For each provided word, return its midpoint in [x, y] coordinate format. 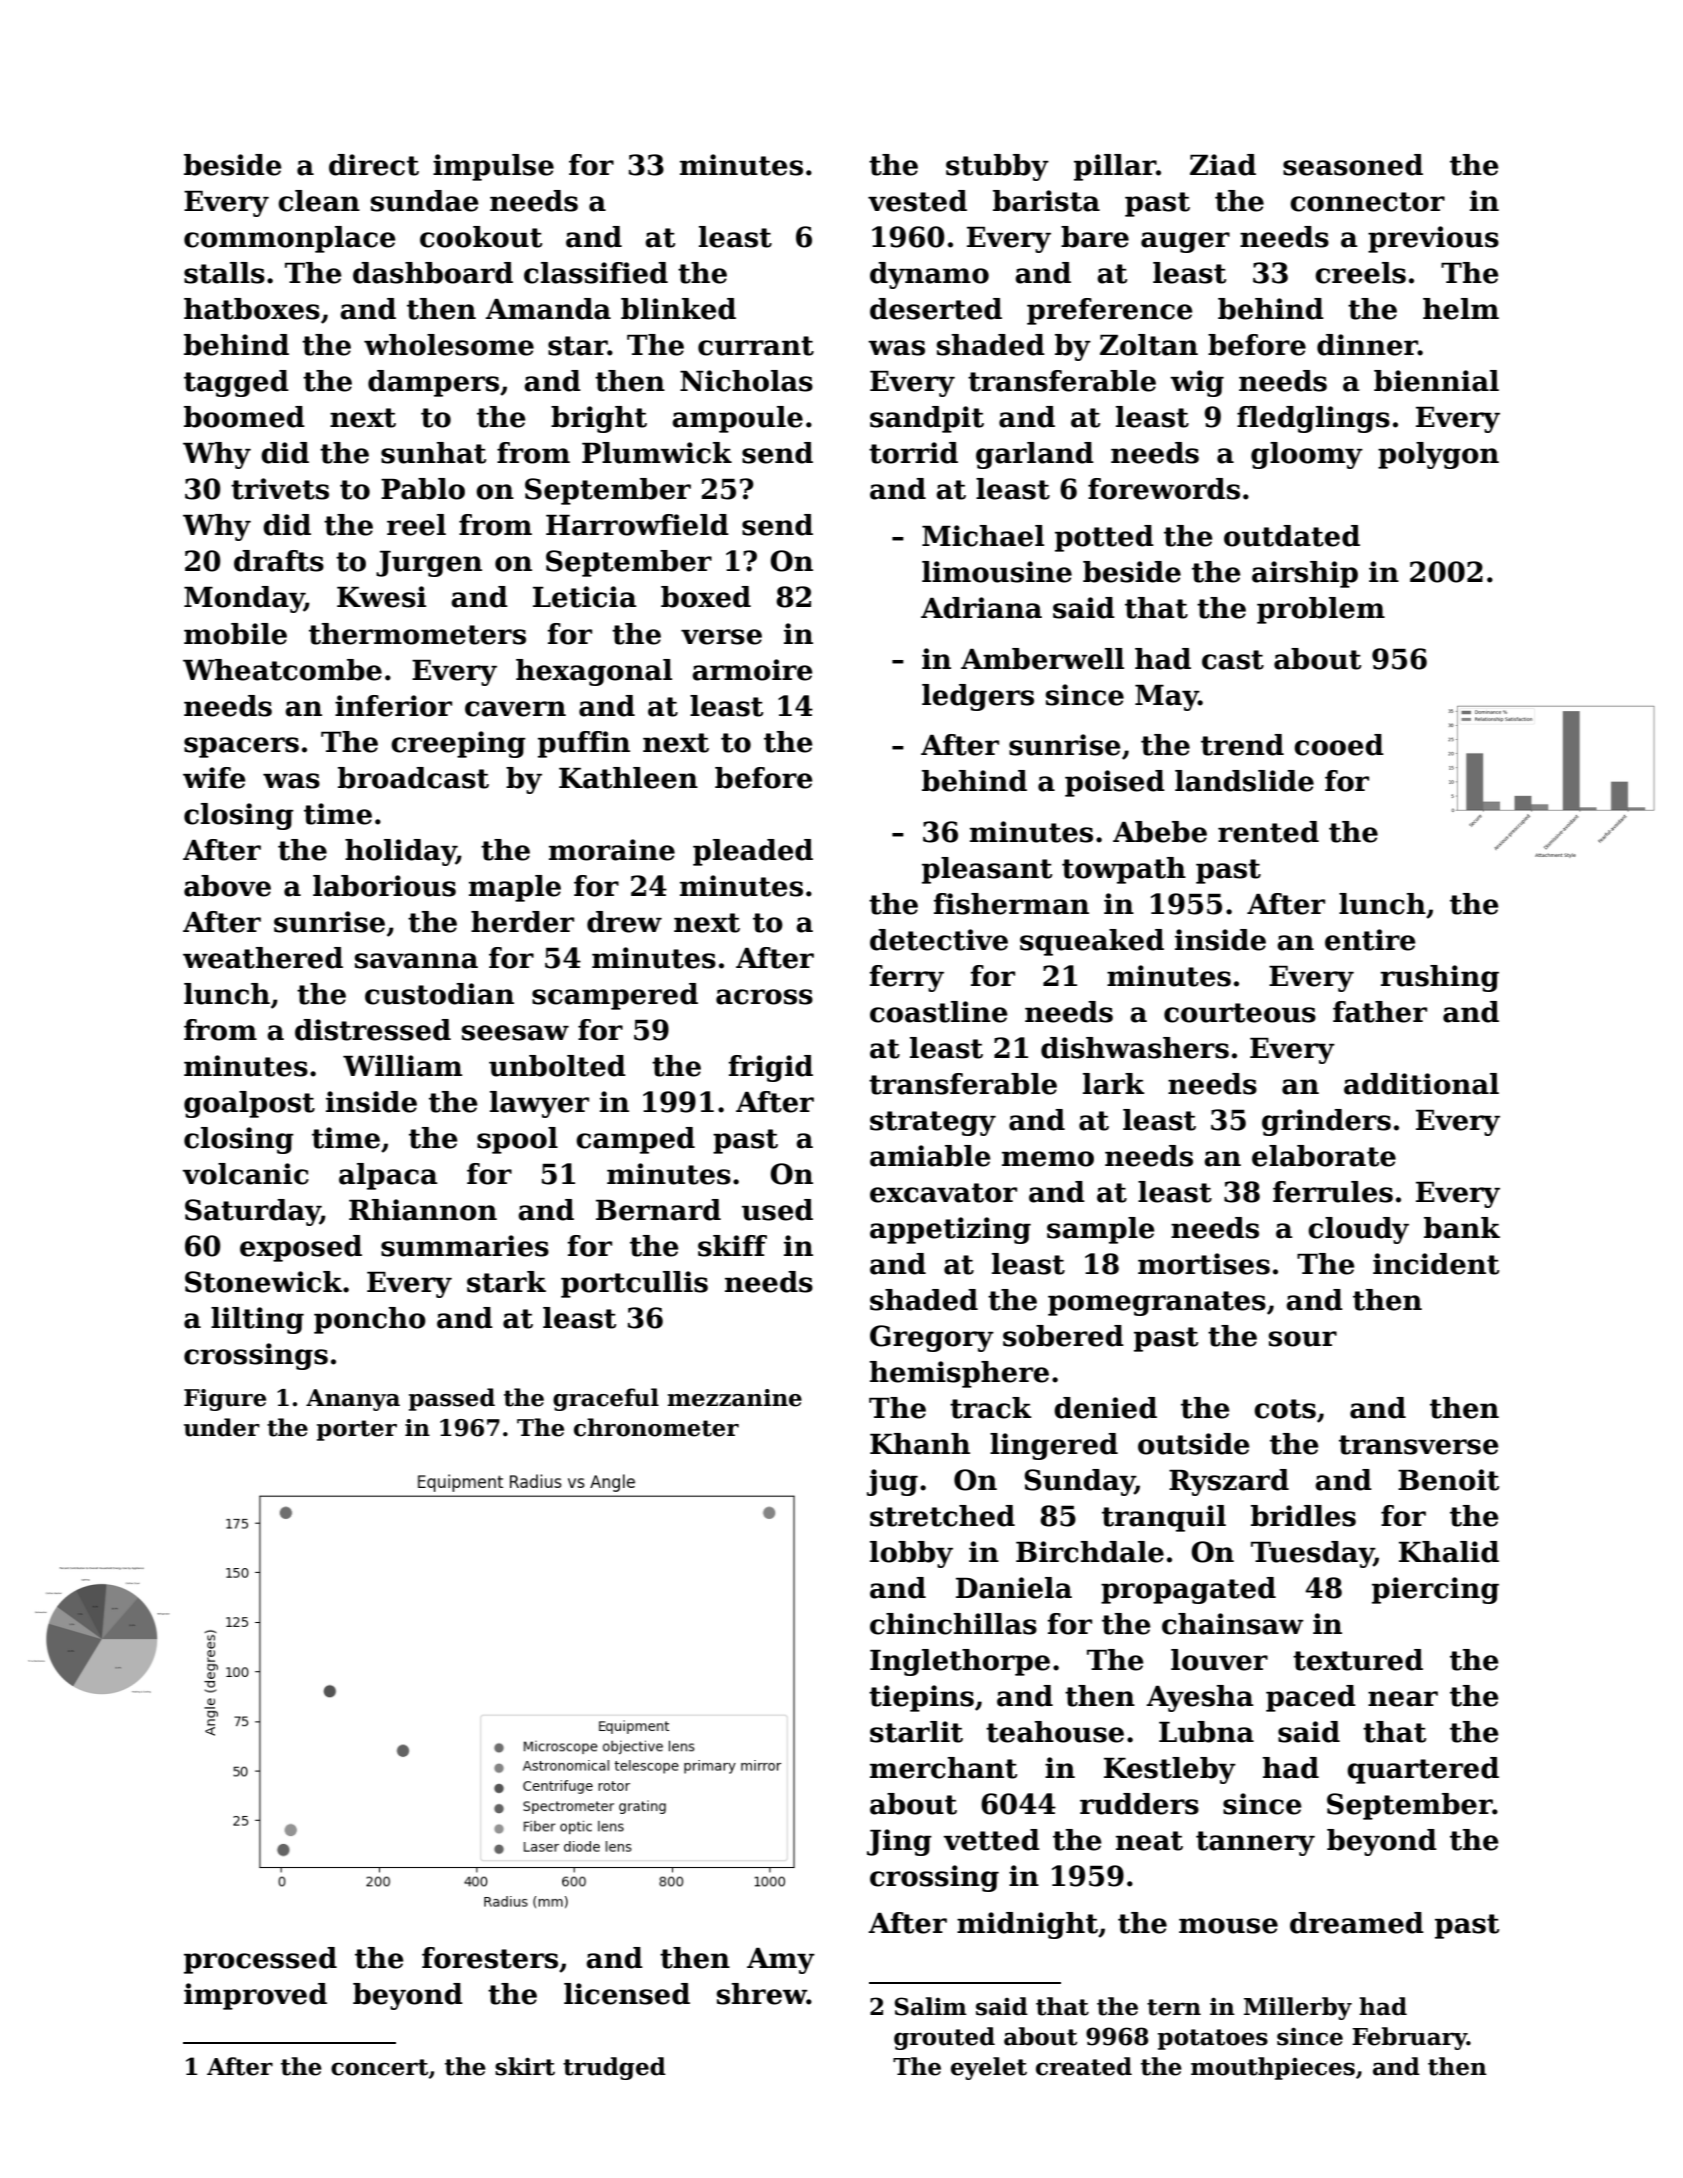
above [227, 886]
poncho [370, 1320]
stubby [997, 167]
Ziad [1223, 165]
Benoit [1448, 1480]
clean [319, 201]
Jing [899, 1842]
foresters [490, 1958]
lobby [911, 1554]
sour [1303, 1339]
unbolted [557, 1066]
